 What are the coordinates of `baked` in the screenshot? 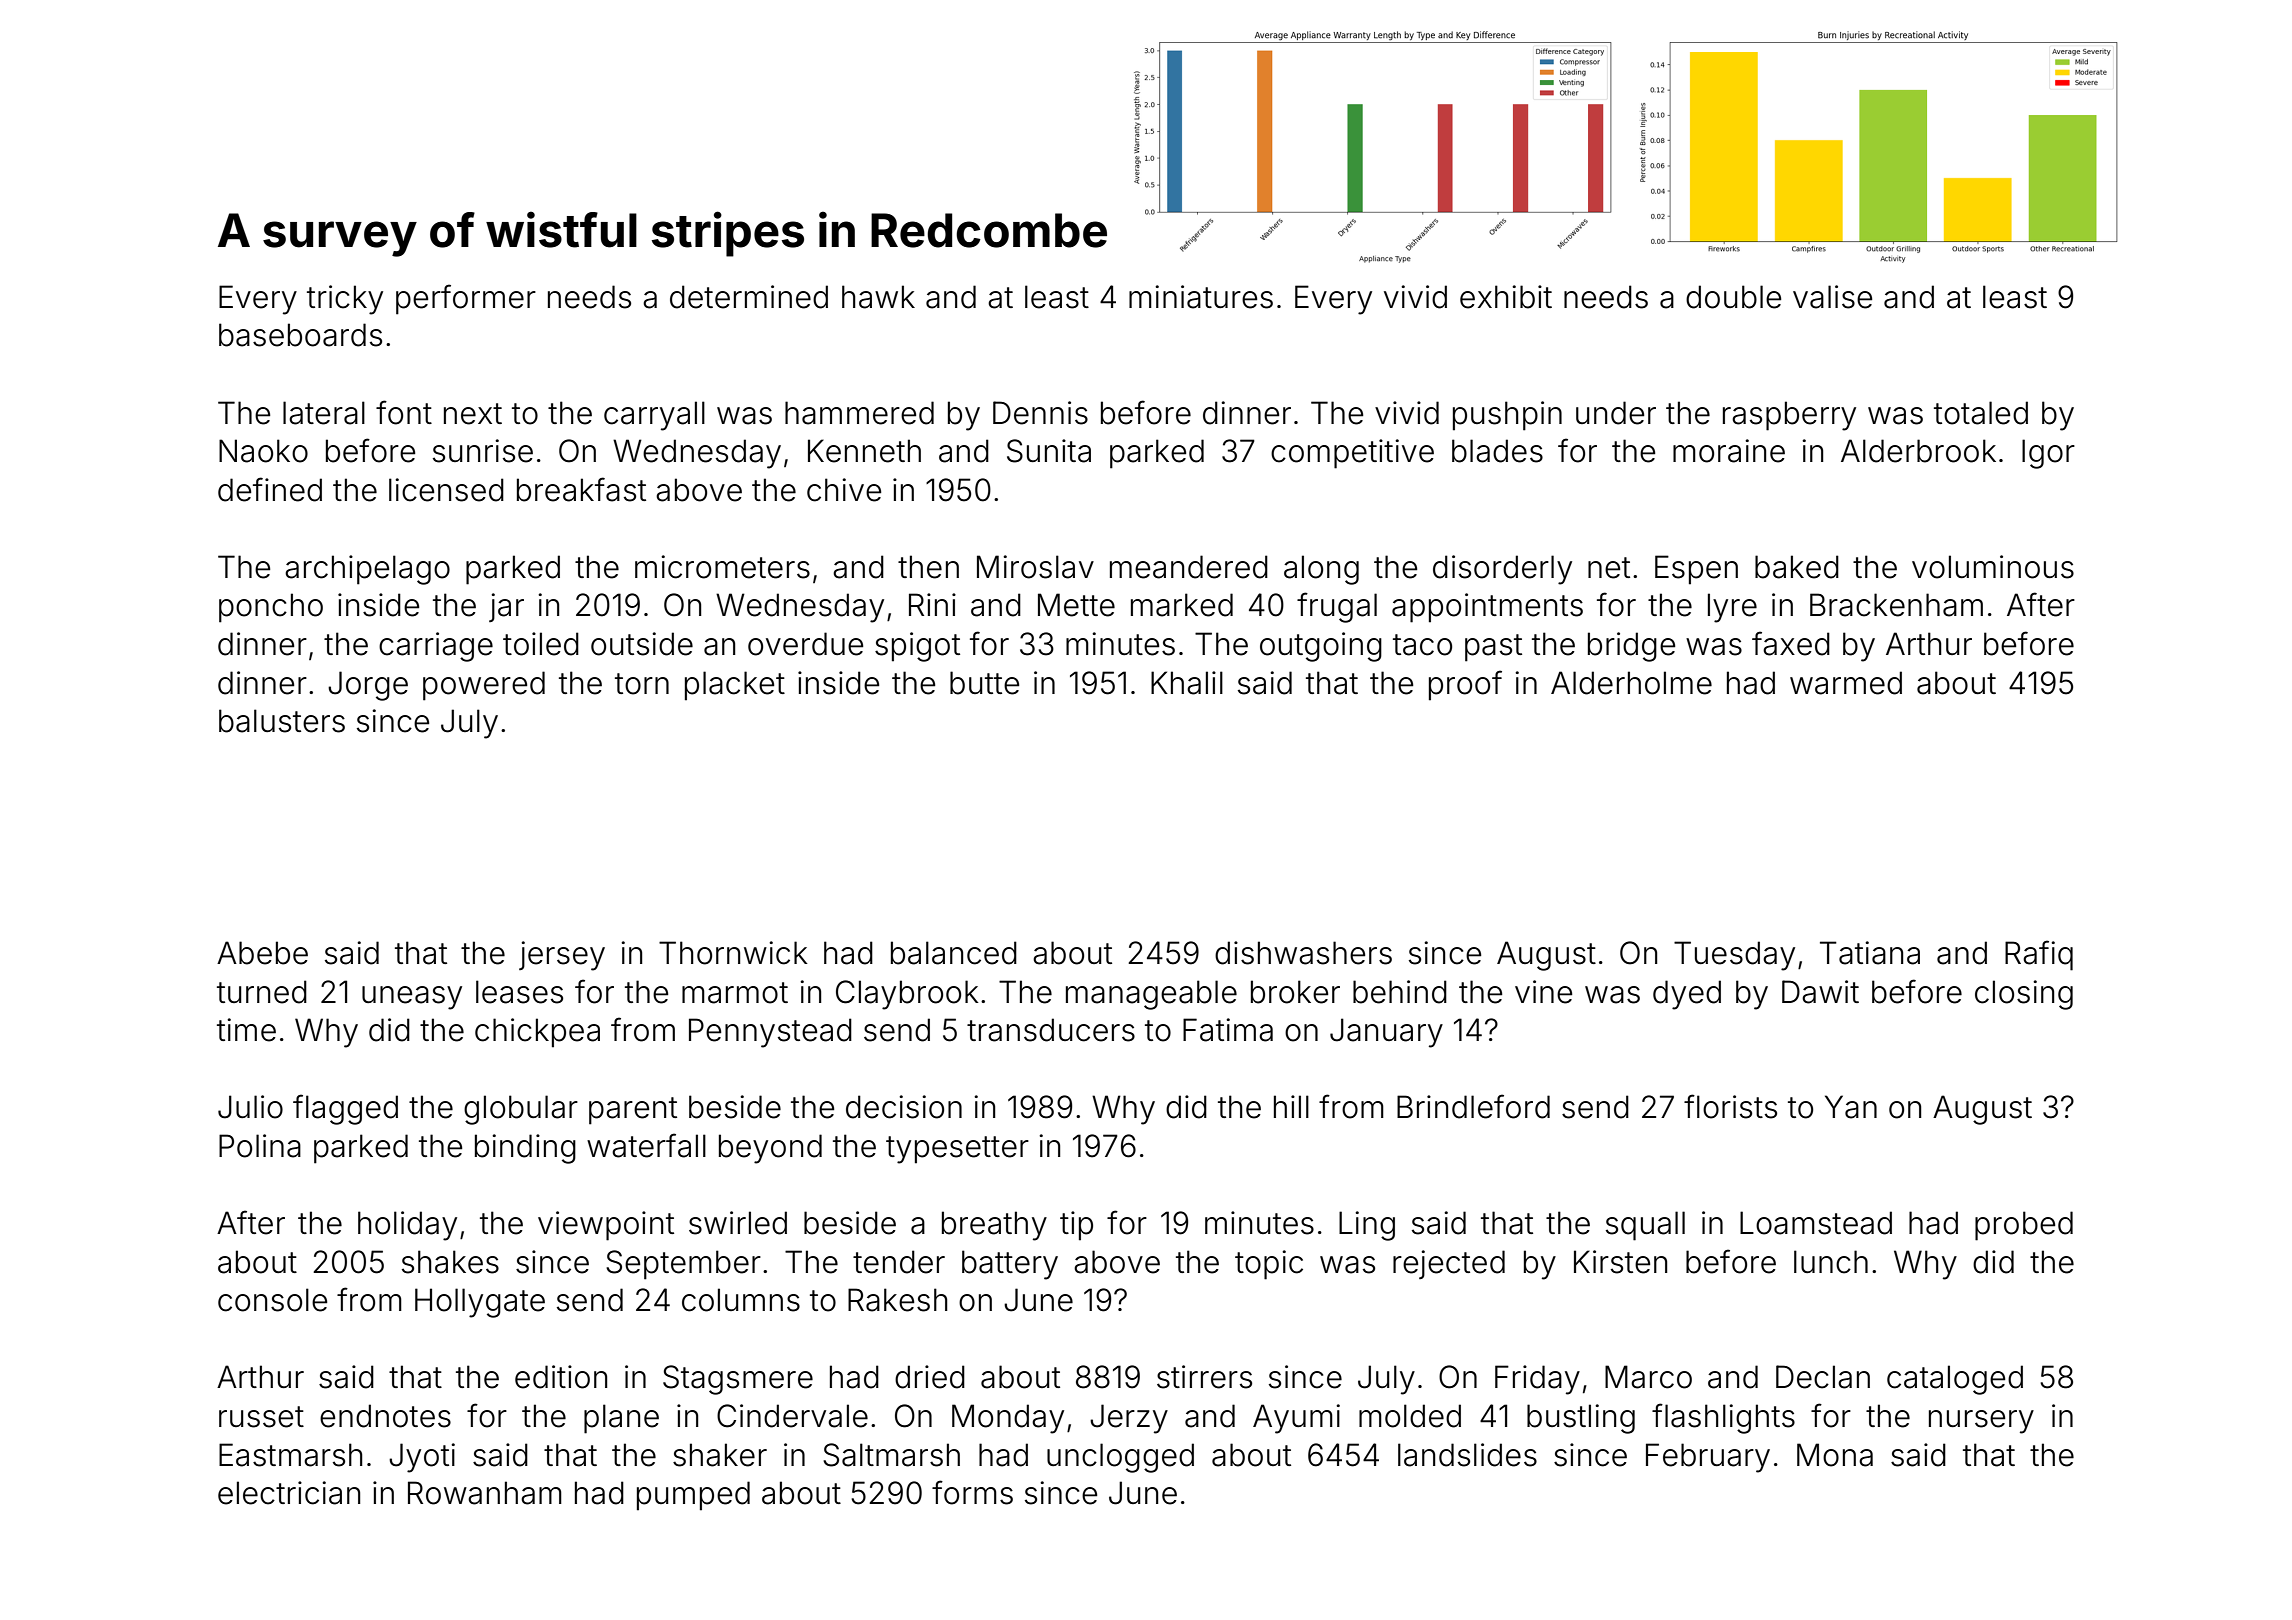 It's located at (1797, 567).
